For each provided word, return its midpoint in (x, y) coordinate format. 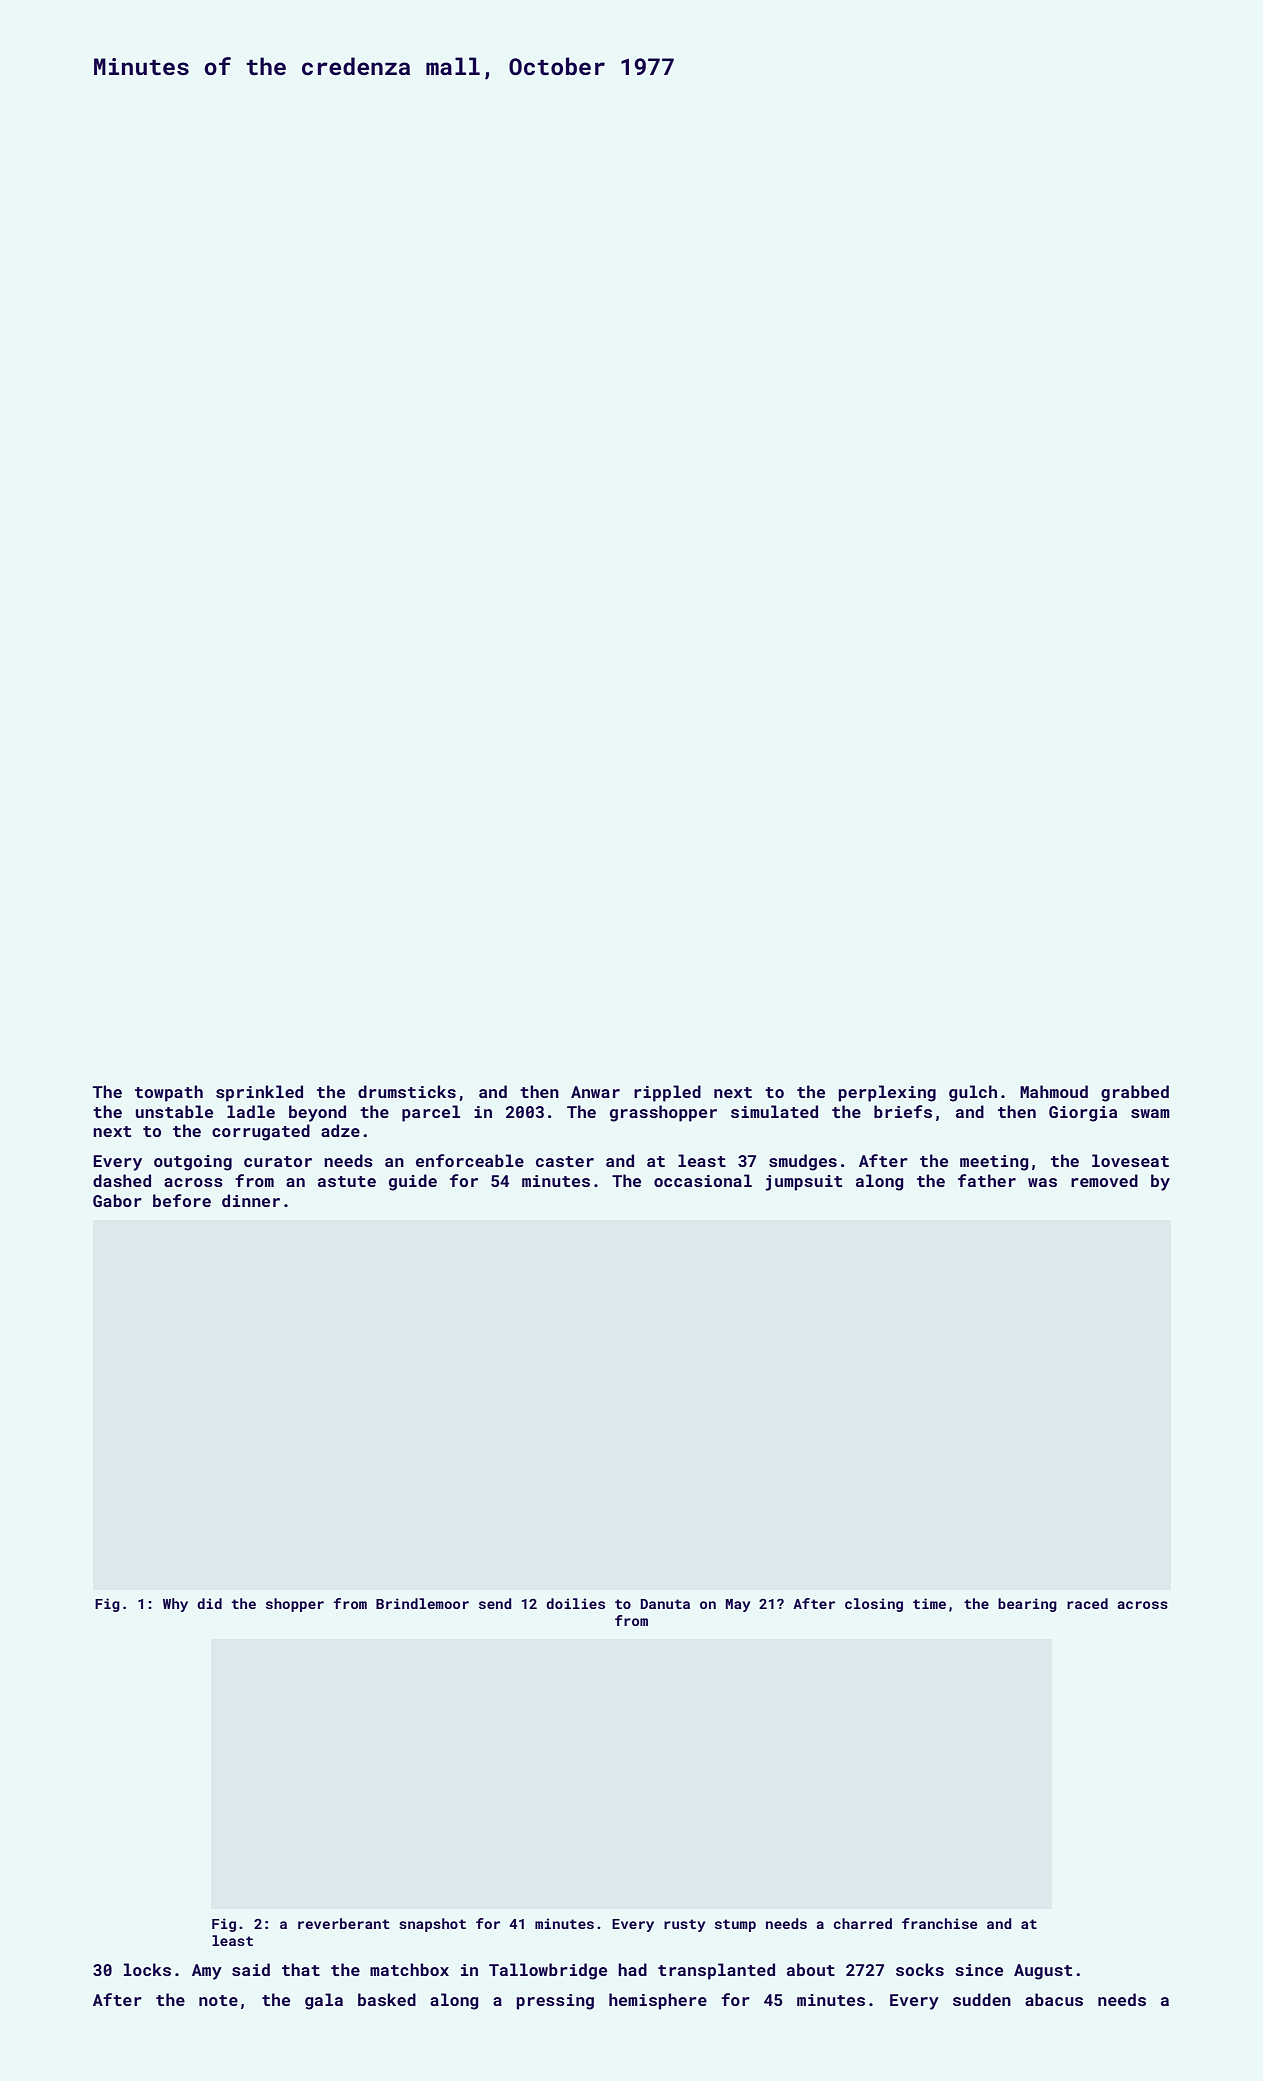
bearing (1027, 1605)
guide (413, 1182)
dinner (251, 1200)
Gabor (117, 1200)
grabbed (1135, 1093)
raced (1087, 1603)
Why (175, 1605)
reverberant (344, 1923)
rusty (684, 1925)
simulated (774, 1111)
